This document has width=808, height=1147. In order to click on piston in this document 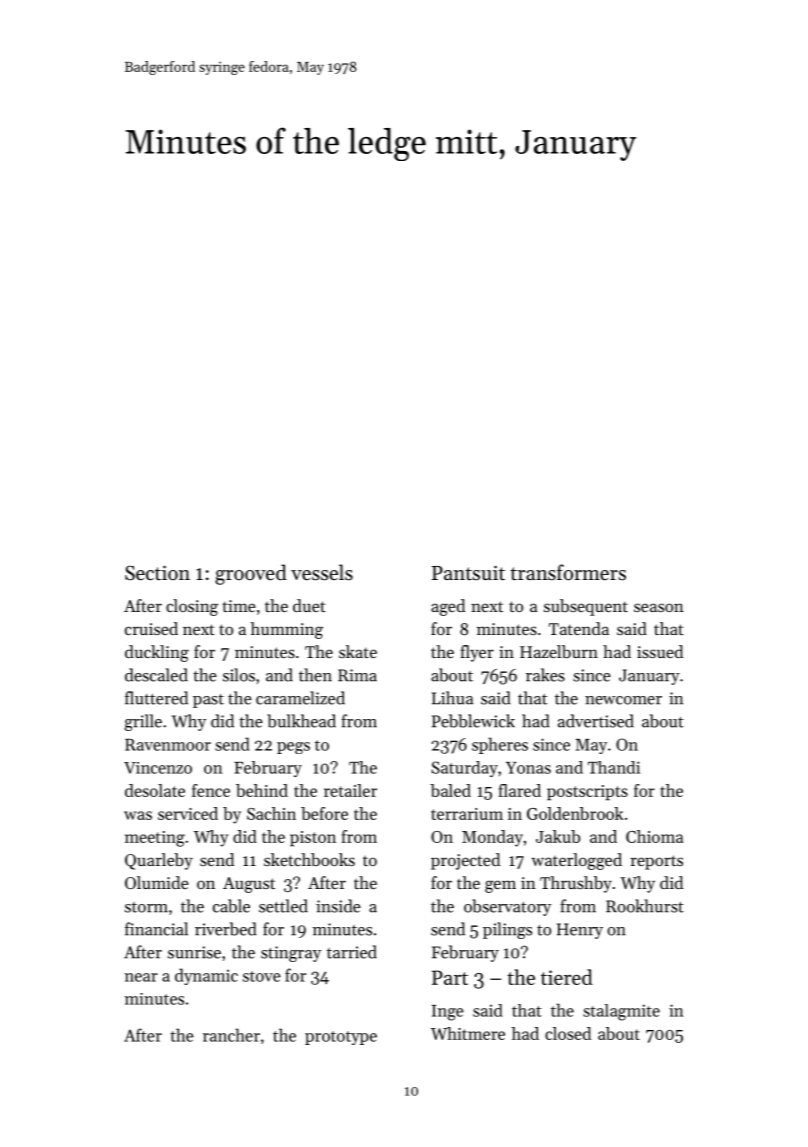, I will do `click(313, 839)`.
